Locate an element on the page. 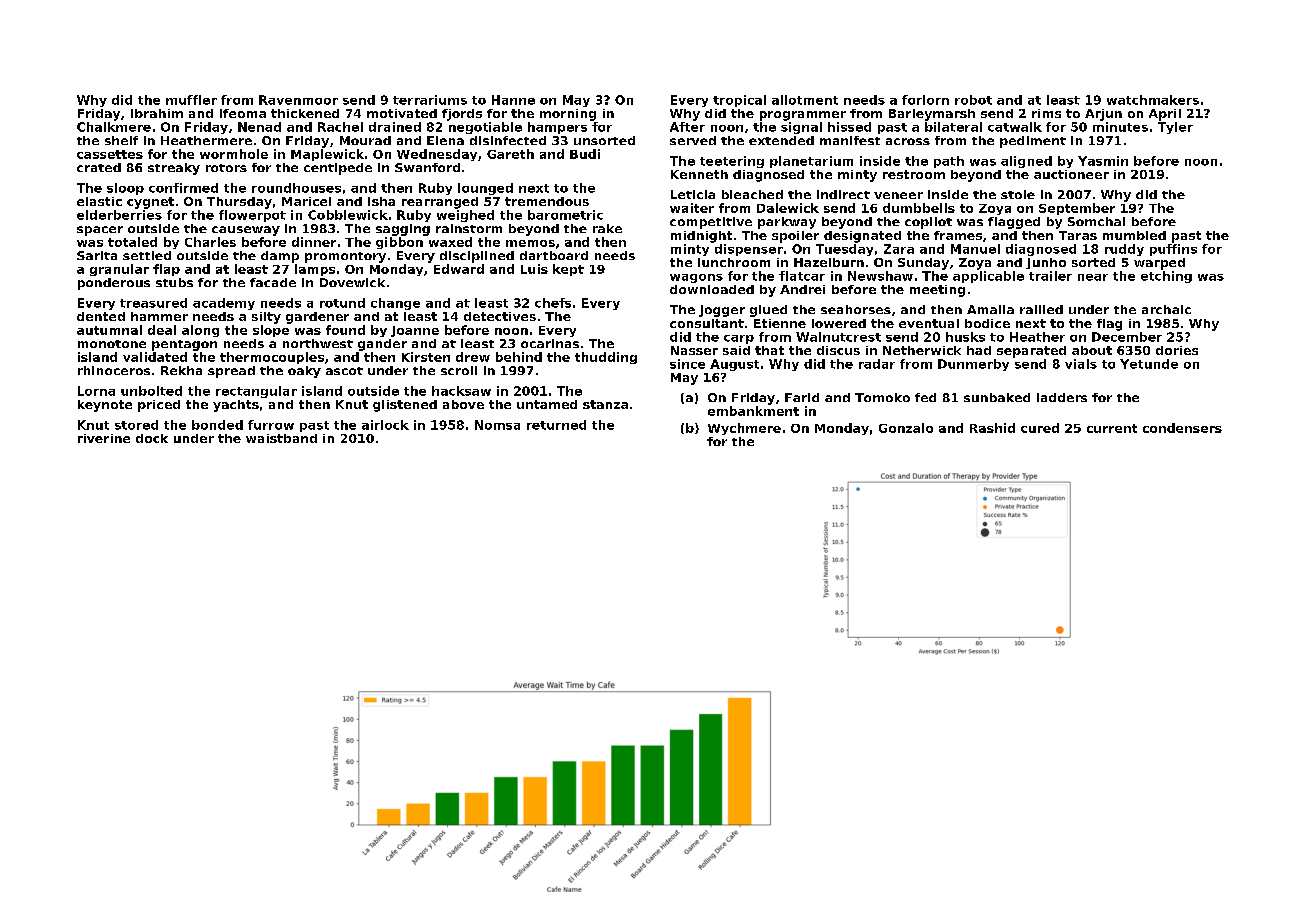 This image has width=1308, height=924. Ravenmoor is located at coordinates (298, 100).
